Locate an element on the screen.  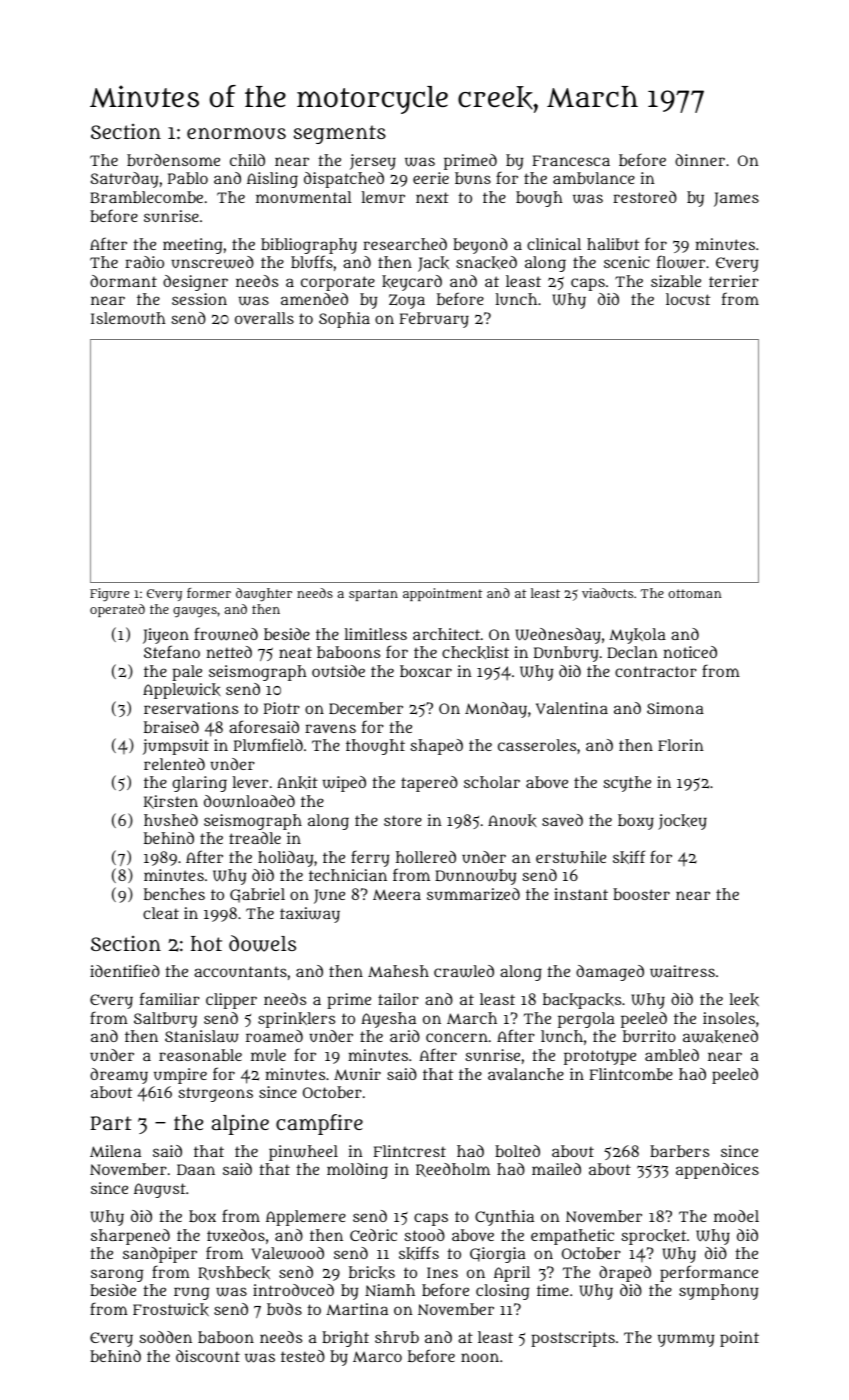
alpine is located at coordinates (240, 1125).
